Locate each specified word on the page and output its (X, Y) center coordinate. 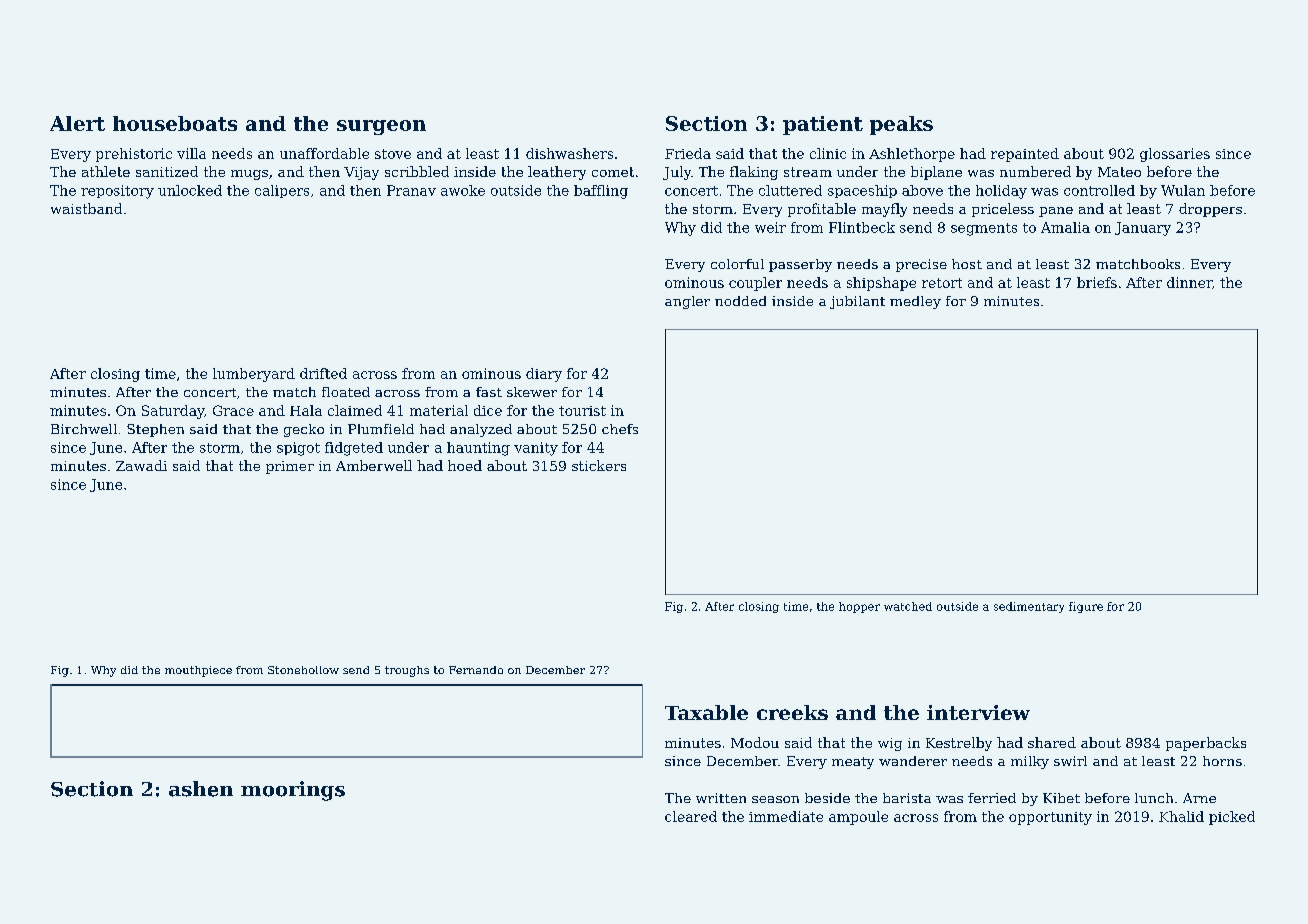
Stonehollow (303, 670)
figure (1086, 607)
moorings (293, 791)
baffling (601, 192)
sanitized (167, 171)
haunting (478, 449)
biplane (936, 173)
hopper (859, 607)
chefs (620, 429)
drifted (323, 373)
